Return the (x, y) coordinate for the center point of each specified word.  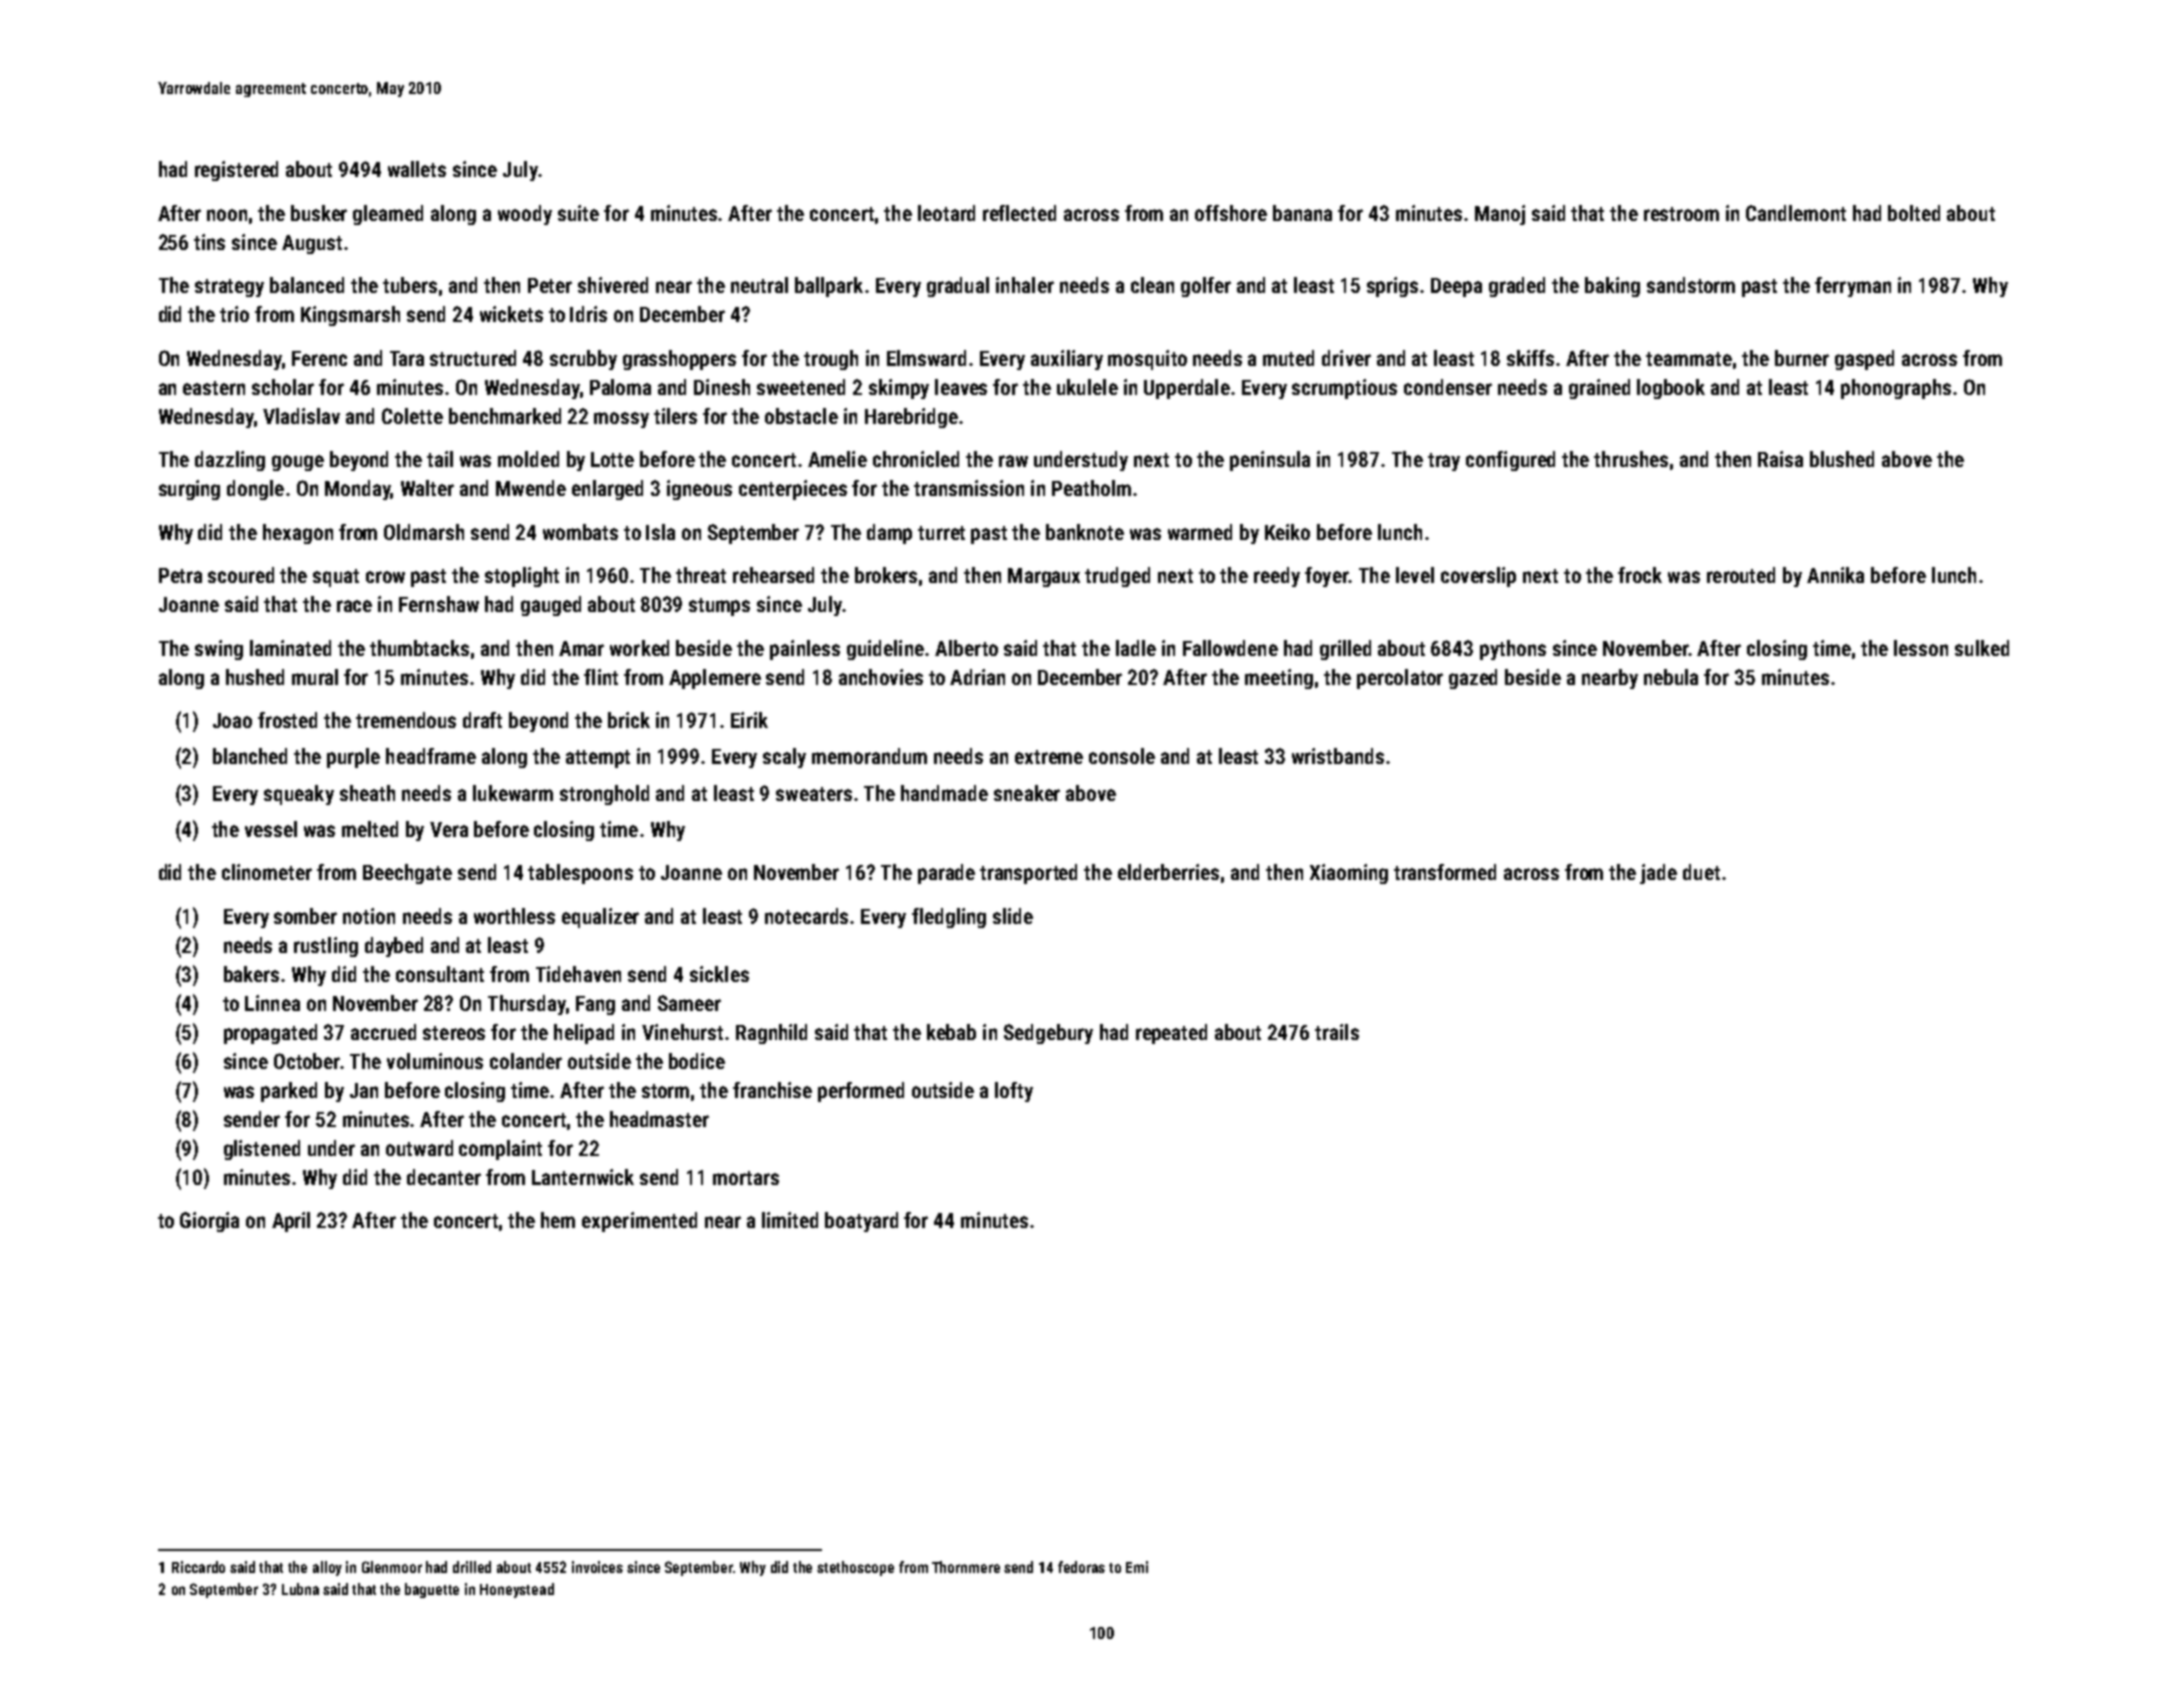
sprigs (1392, 287)
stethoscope (855, 1568)
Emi (1137, 1567)
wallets (417, 169)
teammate (1689, 359)
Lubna (300, 1589)
